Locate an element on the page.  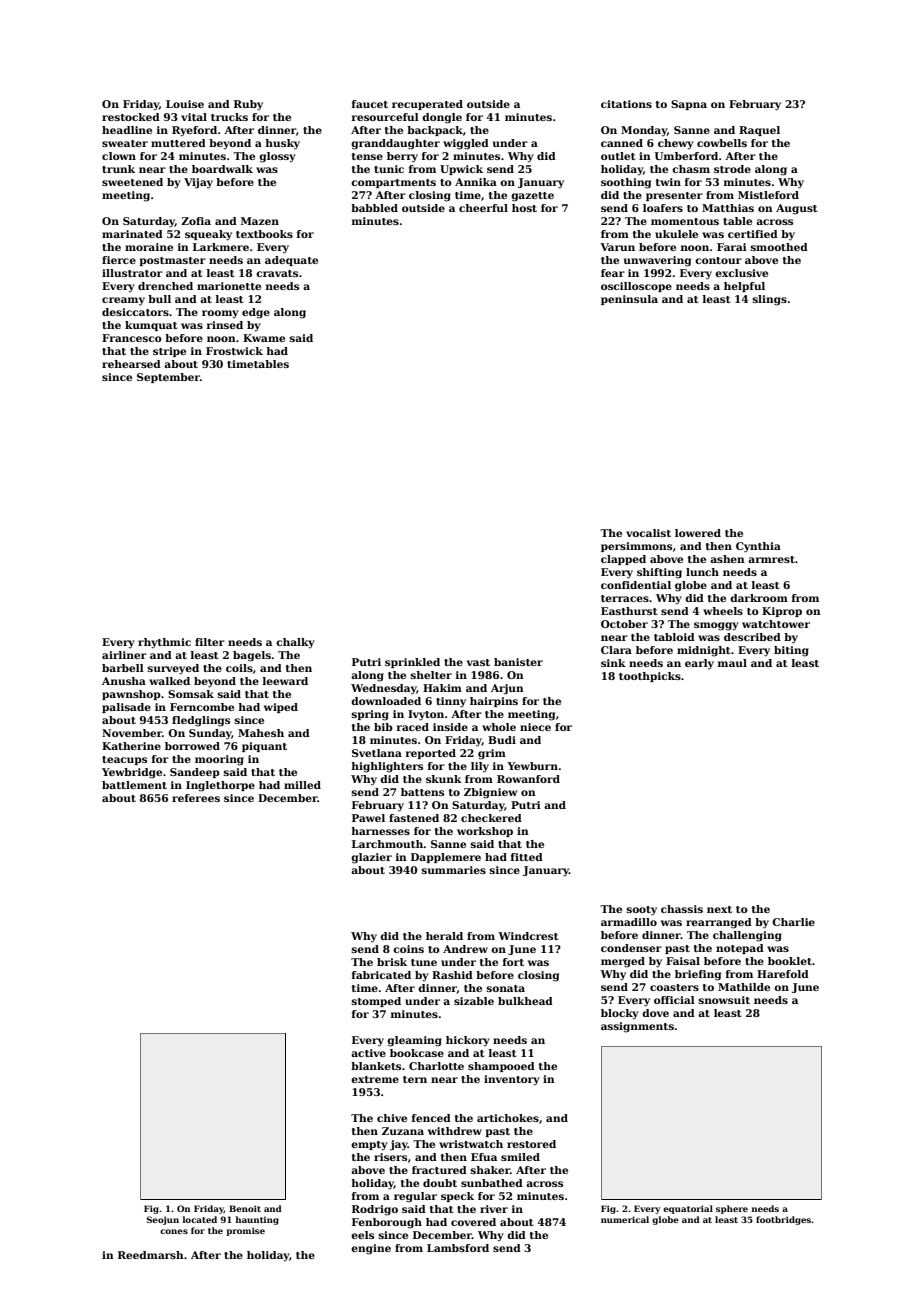
summaries is located at coordinates (454, 870).
